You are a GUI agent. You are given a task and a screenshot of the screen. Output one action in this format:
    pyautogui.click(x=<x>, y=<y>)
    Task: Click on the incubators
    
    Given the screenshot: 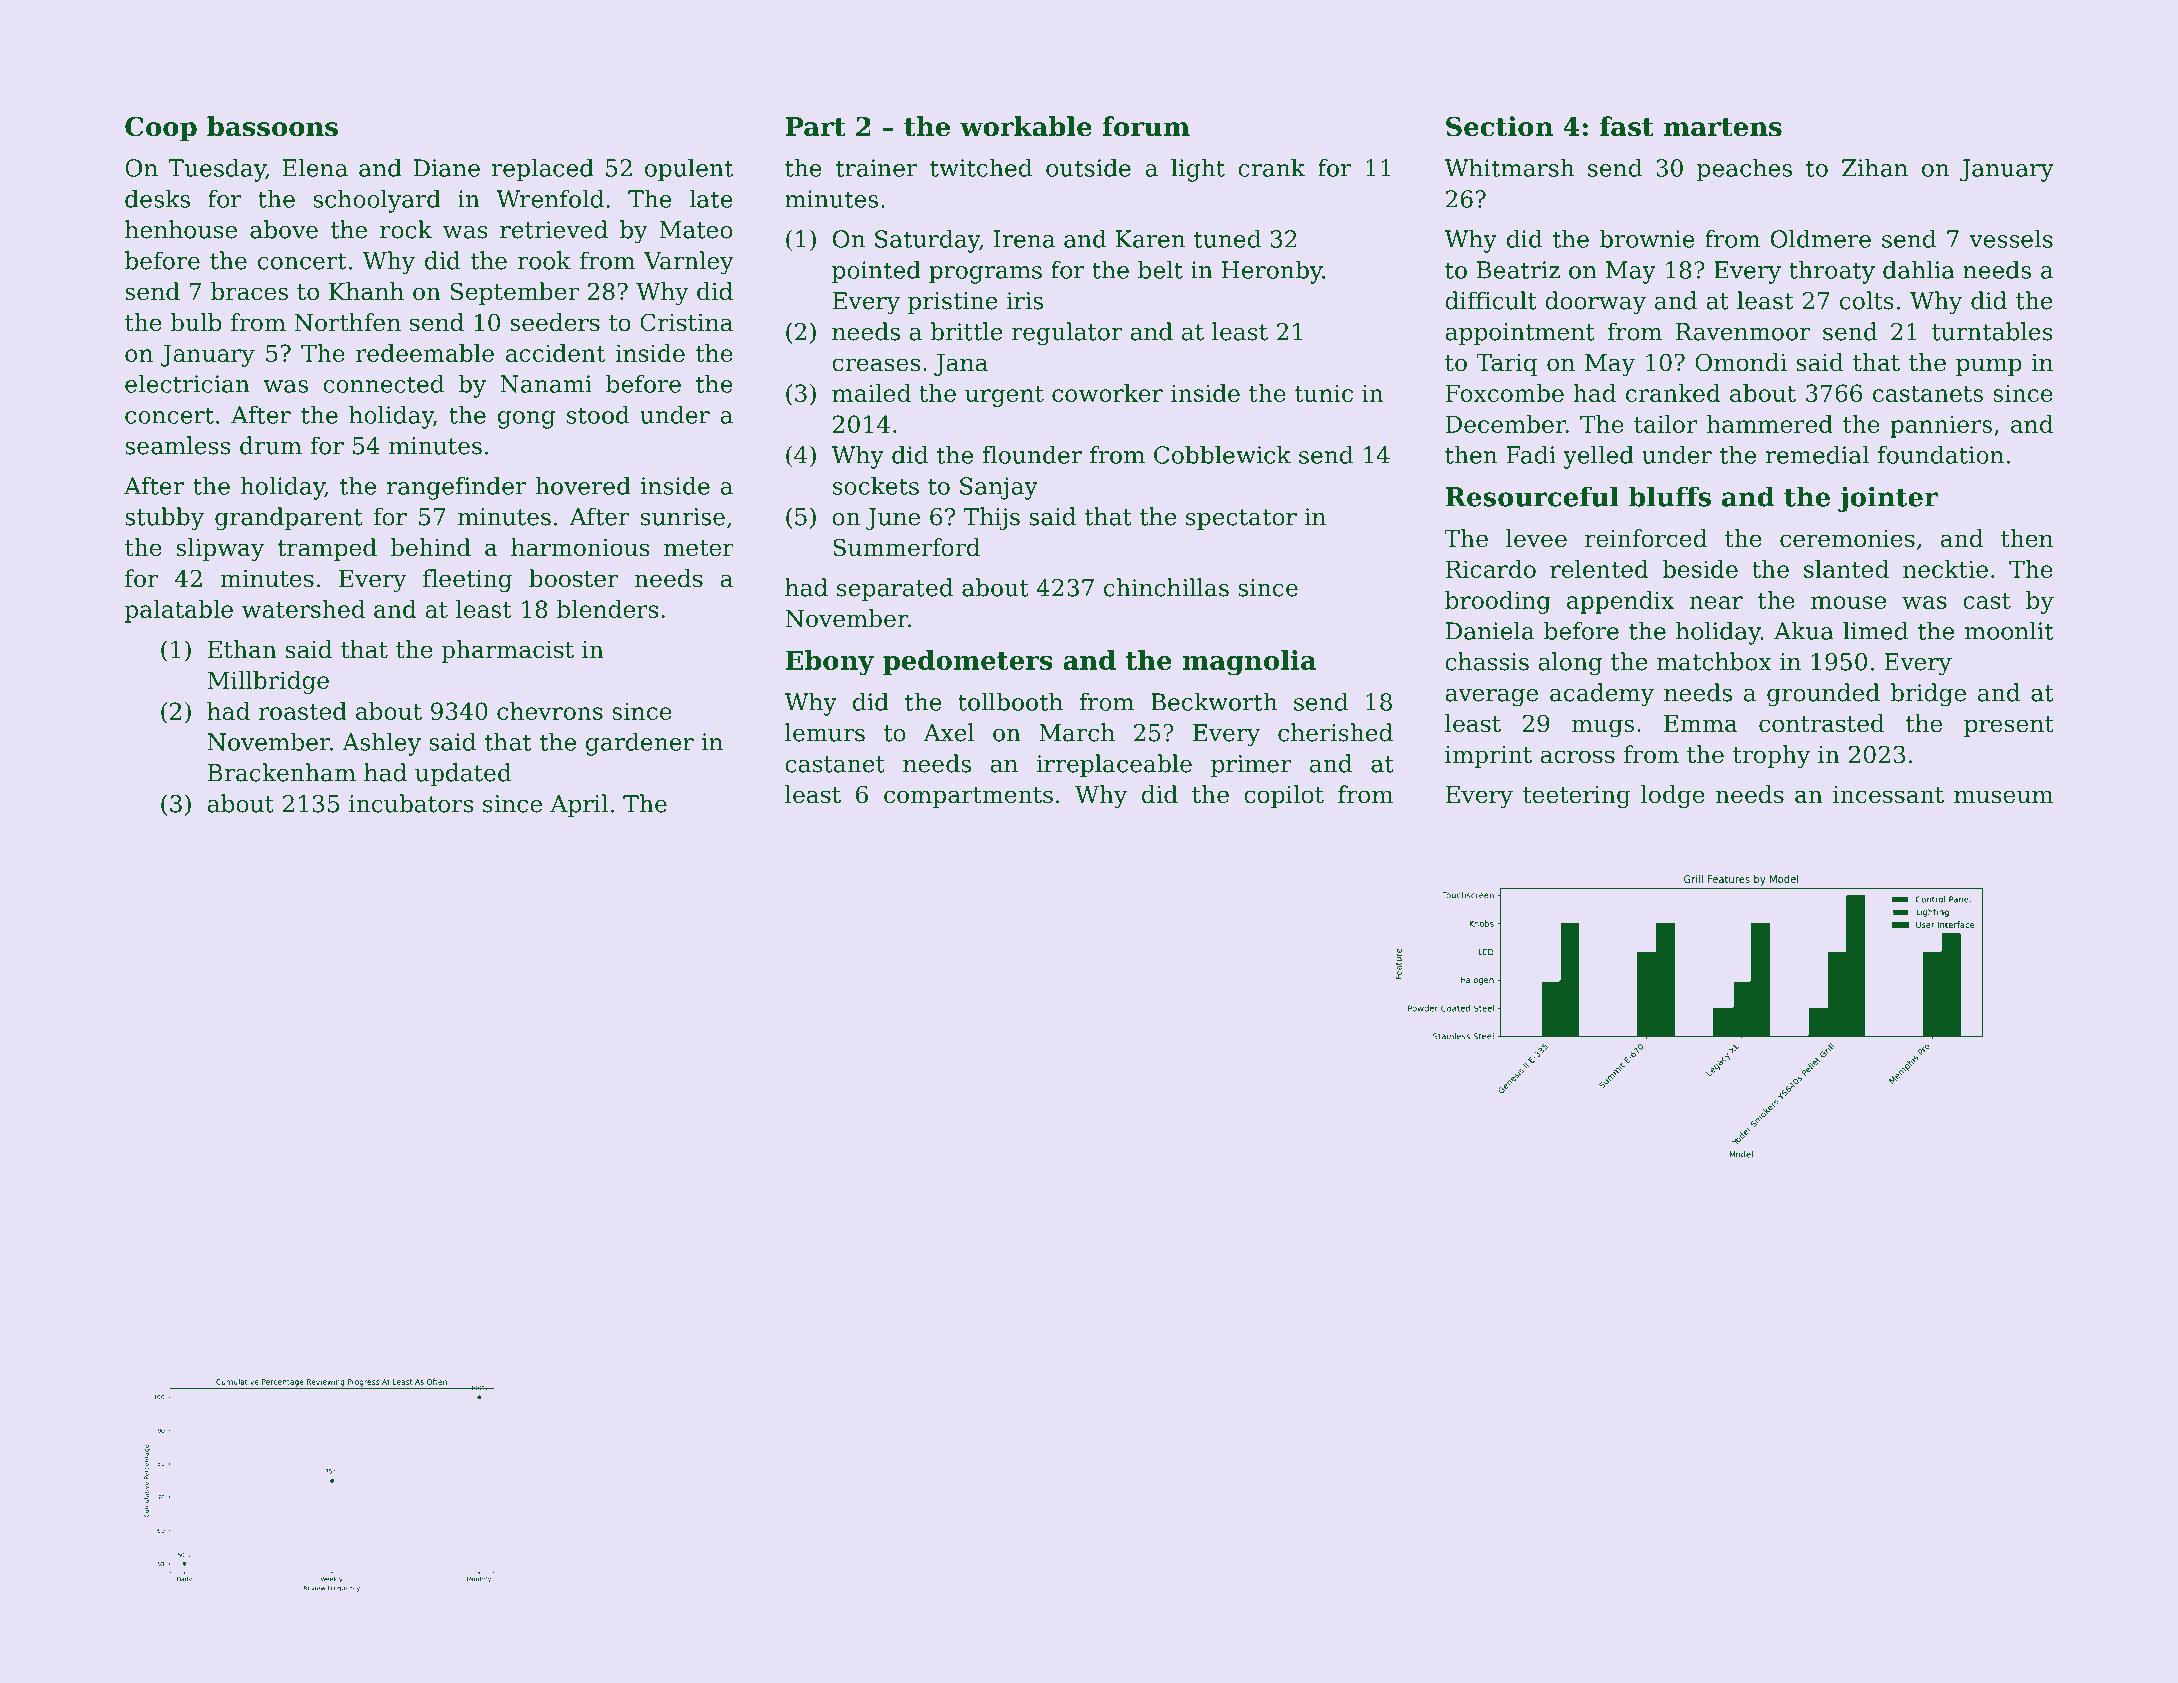 What is the action you would take?
    pyautogui.click(x=411, y=803)
